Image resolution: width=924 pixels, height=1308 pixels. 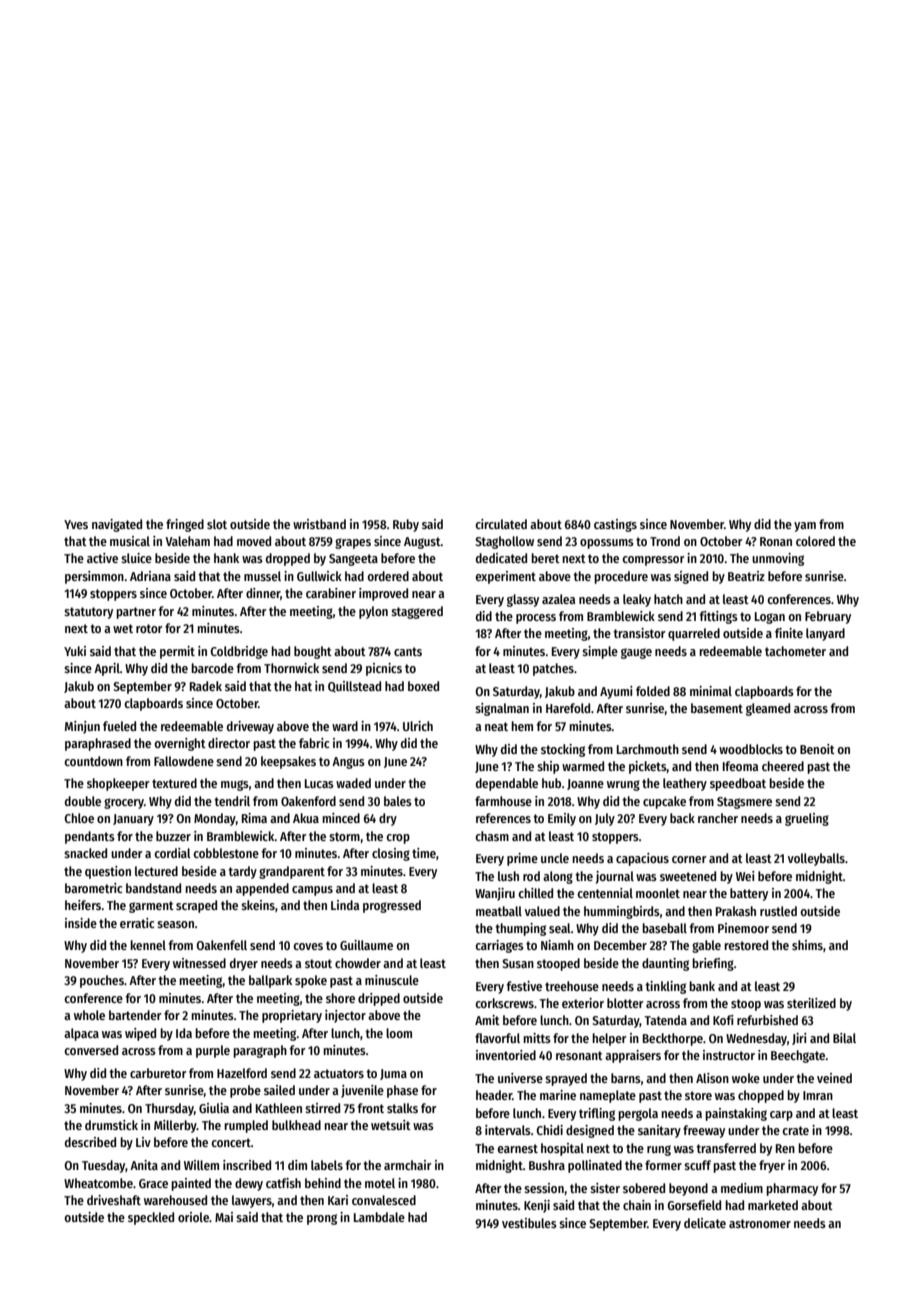 I want to click on Beatriz, so click(x=746, y=576).
